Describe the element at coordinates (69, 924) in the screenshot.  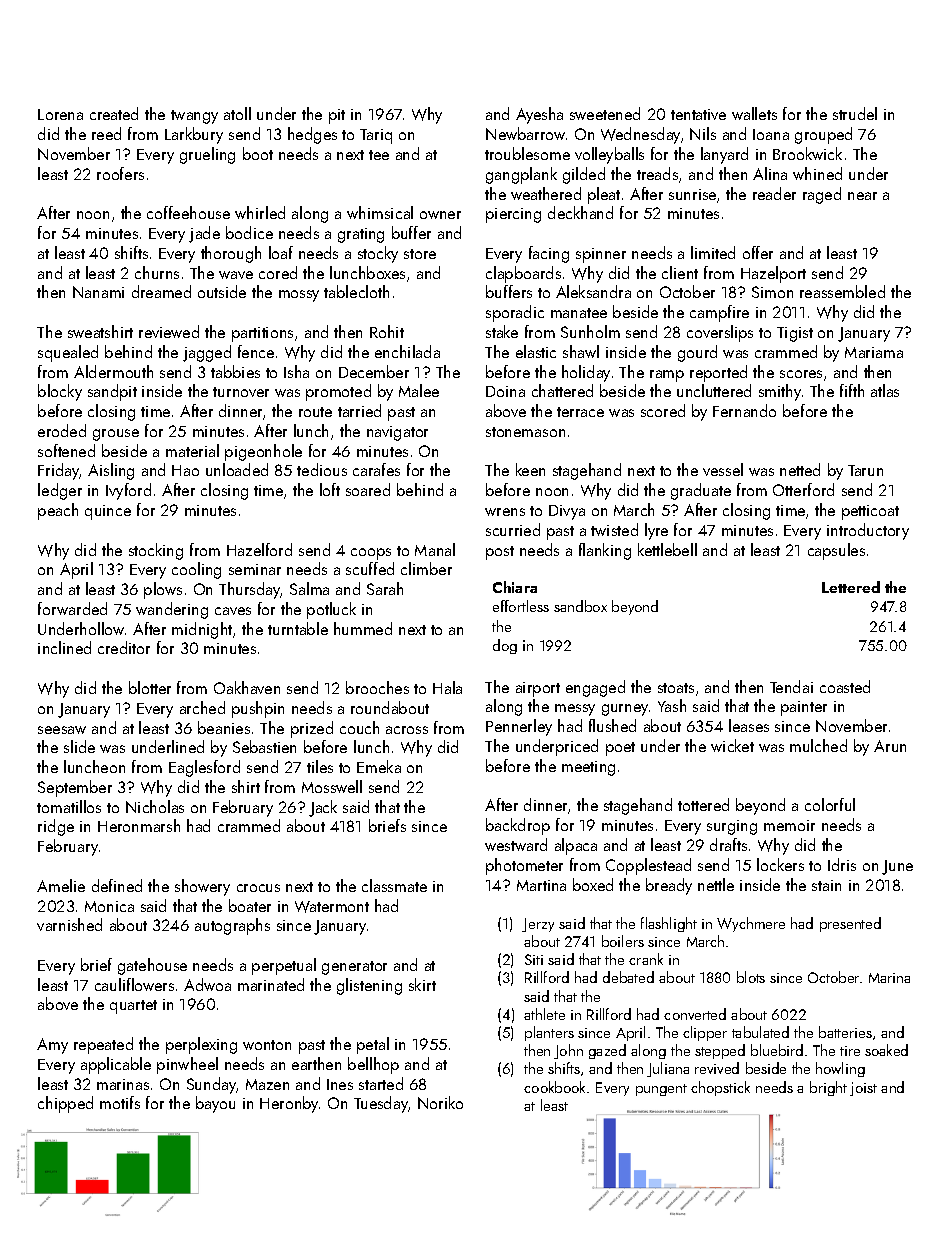
I see `varnished` at that location.
